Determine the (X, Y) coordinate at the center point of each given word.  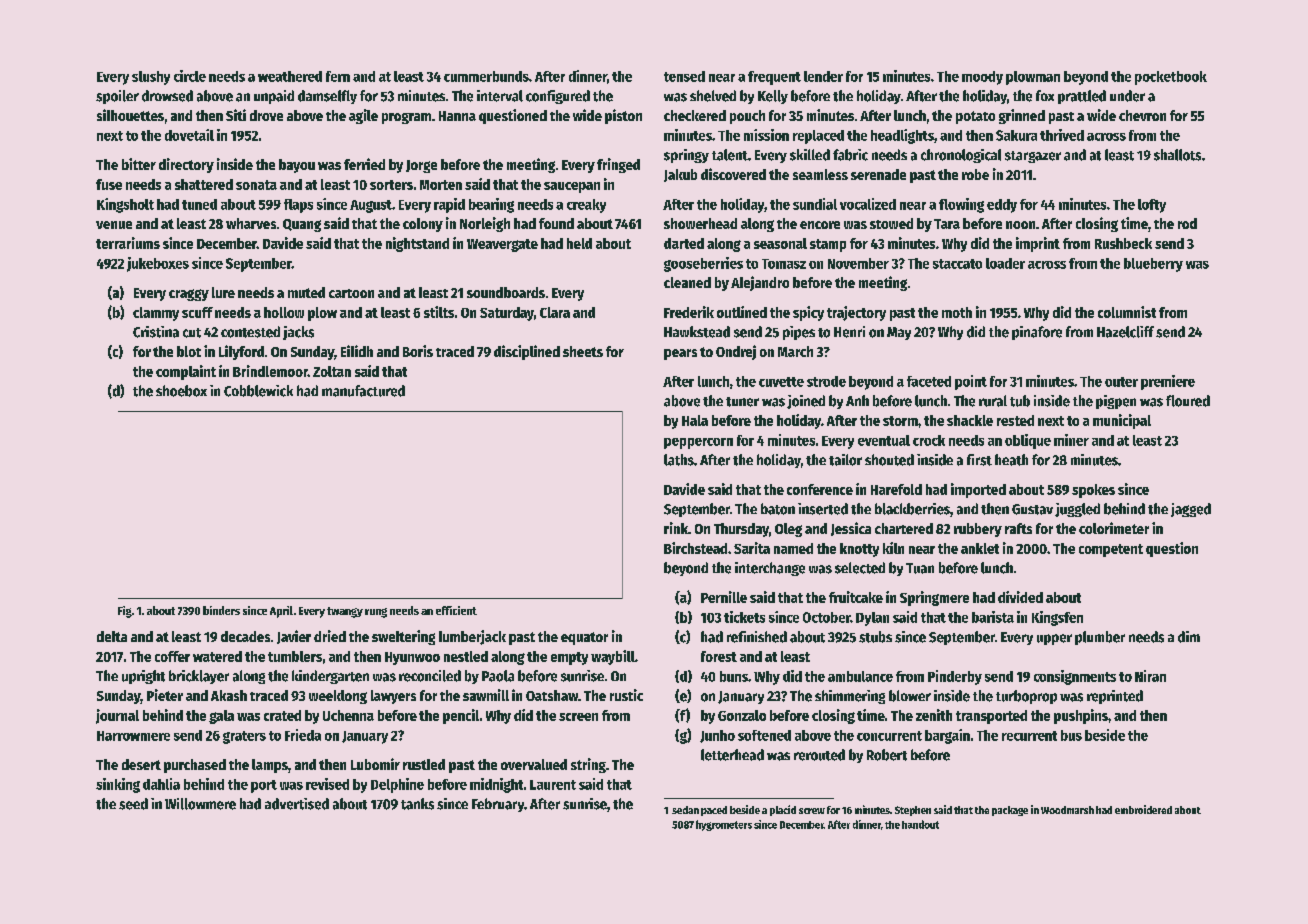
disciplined (527, 352)
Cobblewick (258, 391)
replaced (818, 137)
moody (982, 78)
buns (734, 676)
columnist (1127, 312)
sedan (685, 810)
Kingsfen (1057, 618)
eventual (884, 440)
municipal (1122, 421)
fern (338, 76)
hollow (284, 312)
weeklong (338, 697)
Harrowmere (133, 736)
